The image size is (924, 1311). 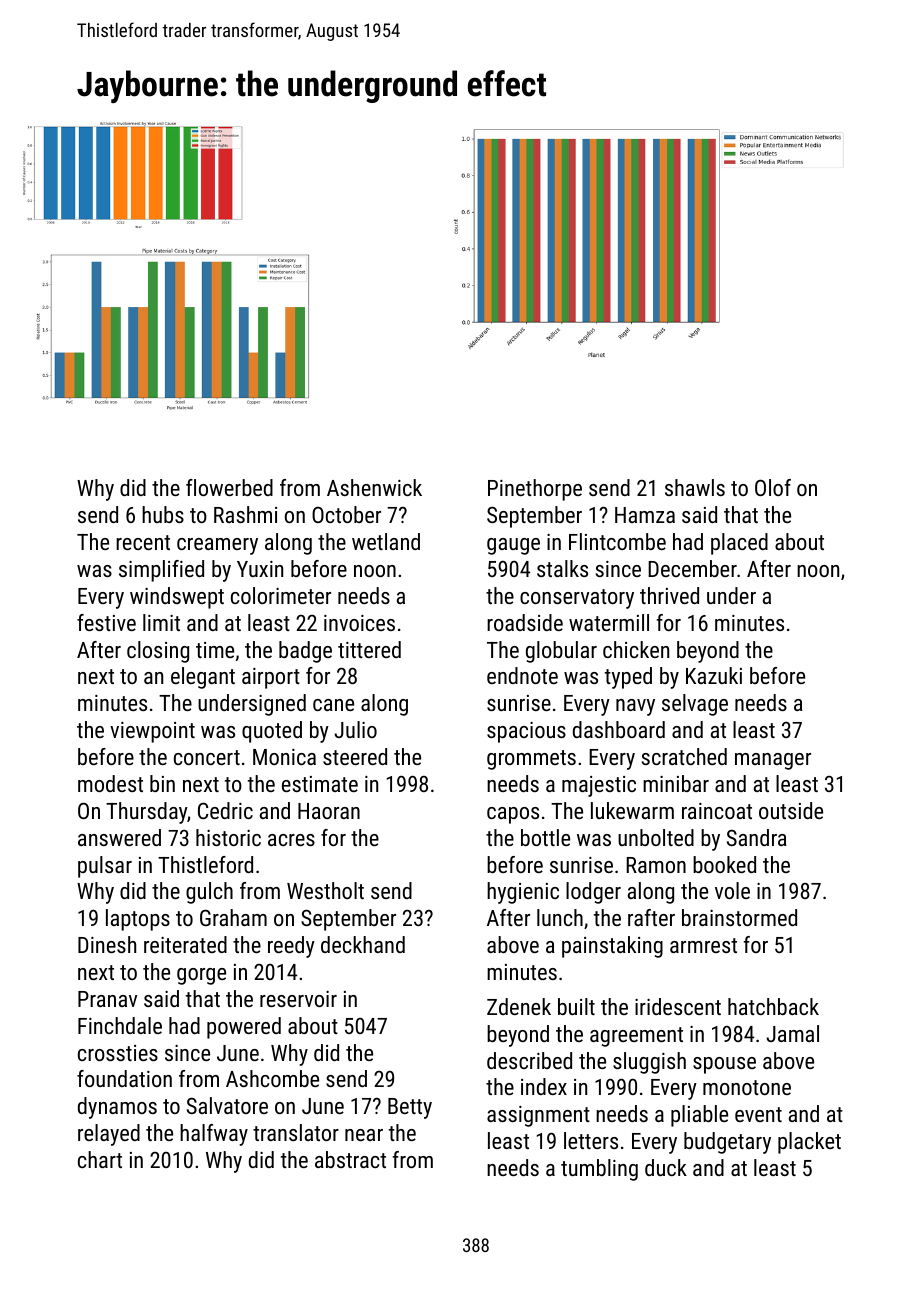 What do you see at coordinates (695, 487) in the screenshot?
I see `shawls` at bounding box center [695, 487].
